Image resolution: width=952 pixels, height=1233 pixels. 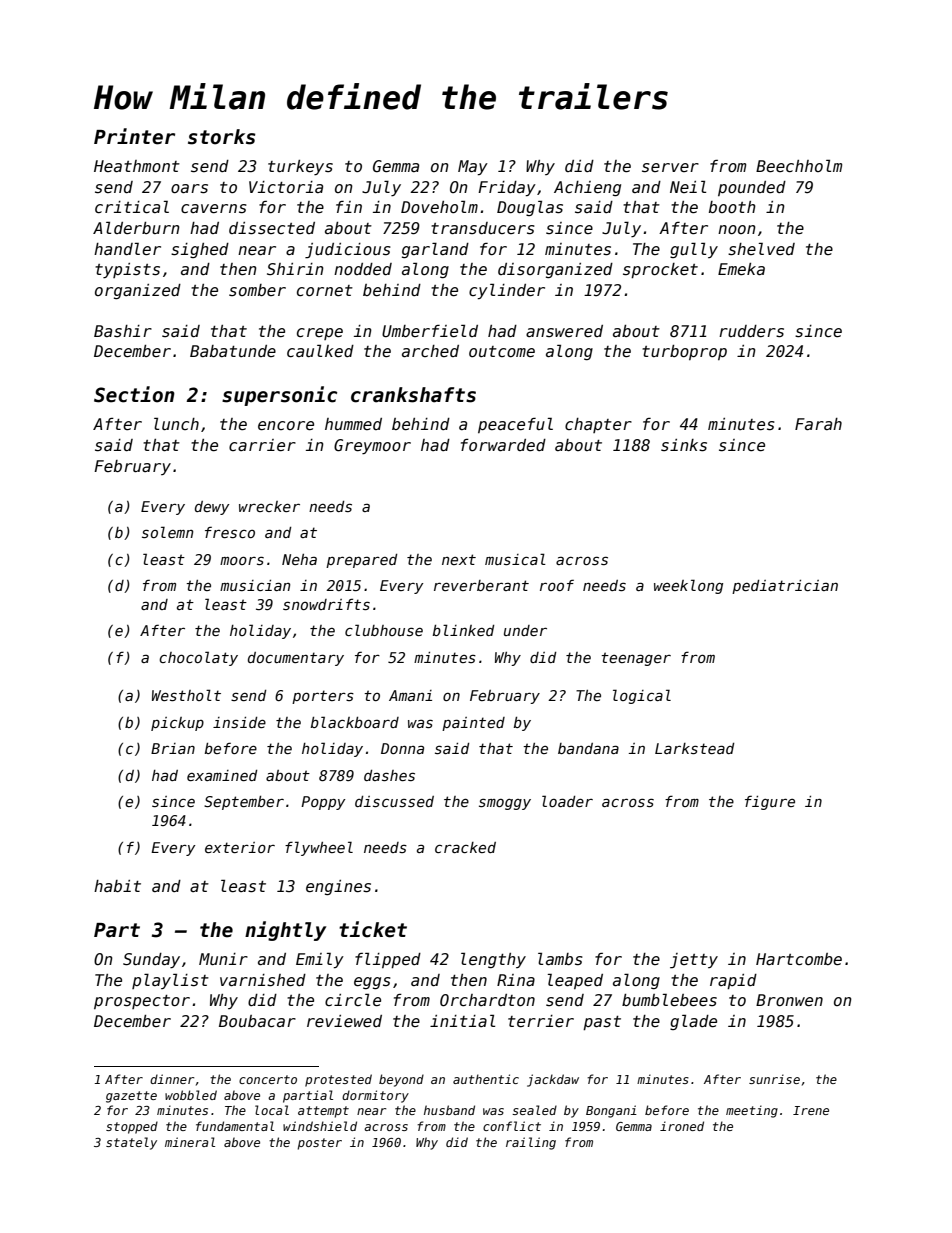 I want to click on stopped, so click(x=132, y=1127).
